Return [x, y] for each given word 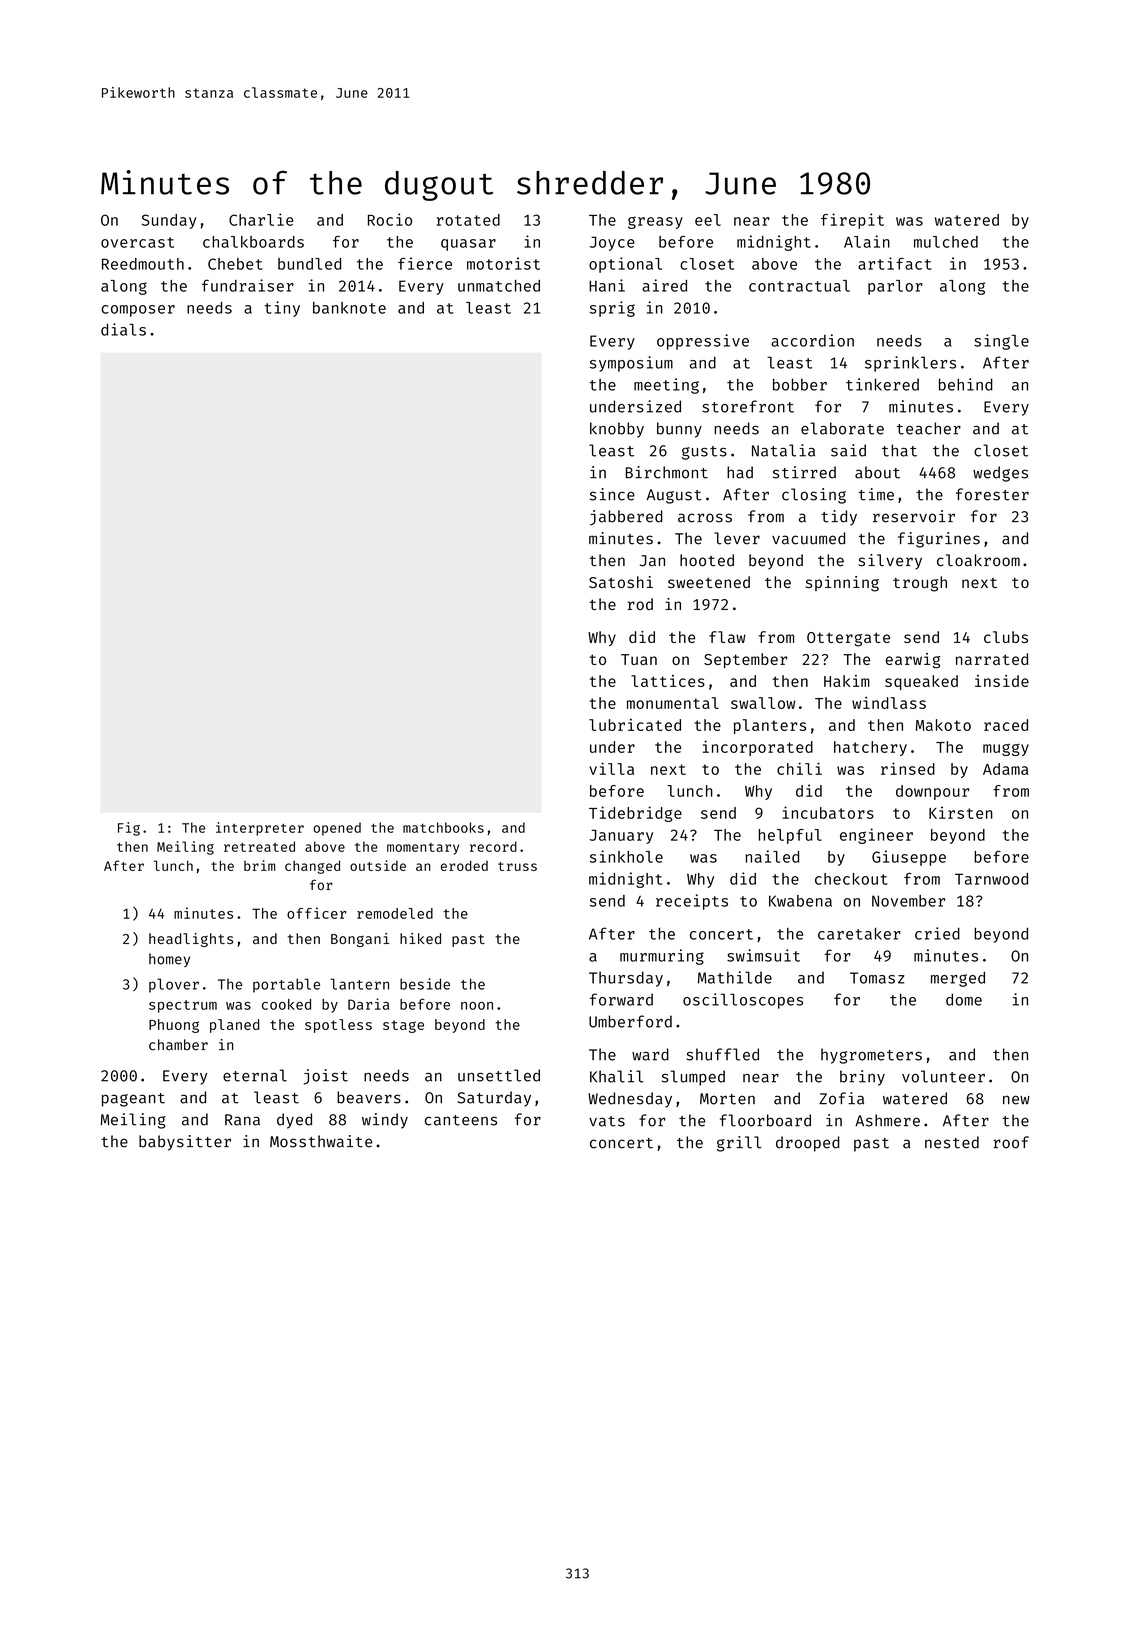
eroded [464, 865]
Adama [1006, 769]
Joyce [612, 243]
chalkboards [253, 242]
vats [607, 1121]
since [612, 494]
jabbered [626, 518]
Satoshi [621, 582]
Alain [867, 241]
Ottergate [848, 639]
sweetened [709, 582]
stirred [804, 472]
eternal [255, 1075]
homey [169, 960]
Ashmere [887, 1120]
